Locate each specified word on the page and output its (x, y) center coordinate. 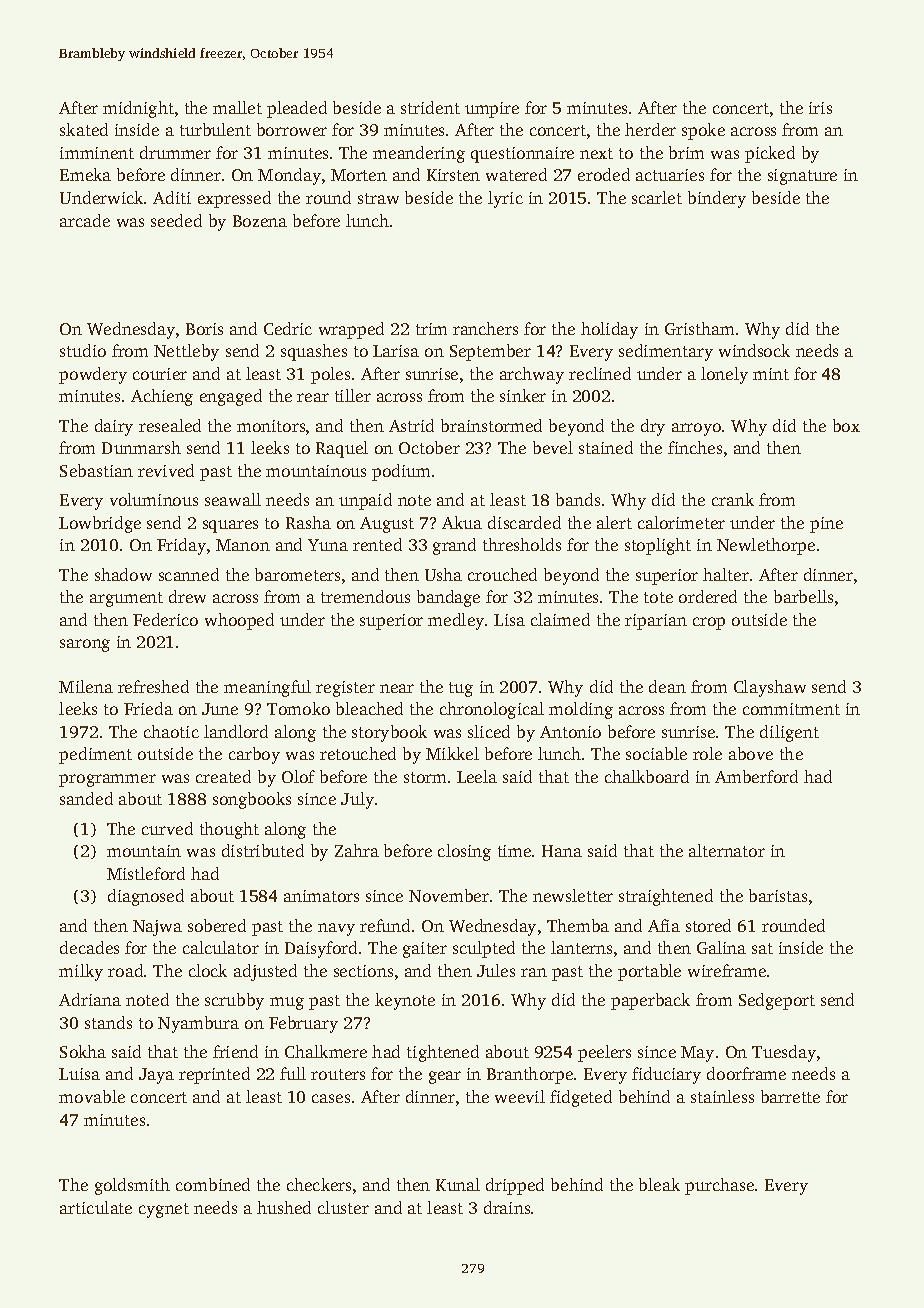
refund (385, 925)
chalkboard (647, 776)
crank (733, 499)
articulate (96, 1207)
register (345, 689)
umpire (492, 110)
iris (820, 108)
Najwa (157, 928)
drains (507, 1207)
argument (126, 599)
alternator (727, 850)
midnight (138, 109)
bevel (553, 447)
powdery (93, 375)
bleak (659, 1184)
